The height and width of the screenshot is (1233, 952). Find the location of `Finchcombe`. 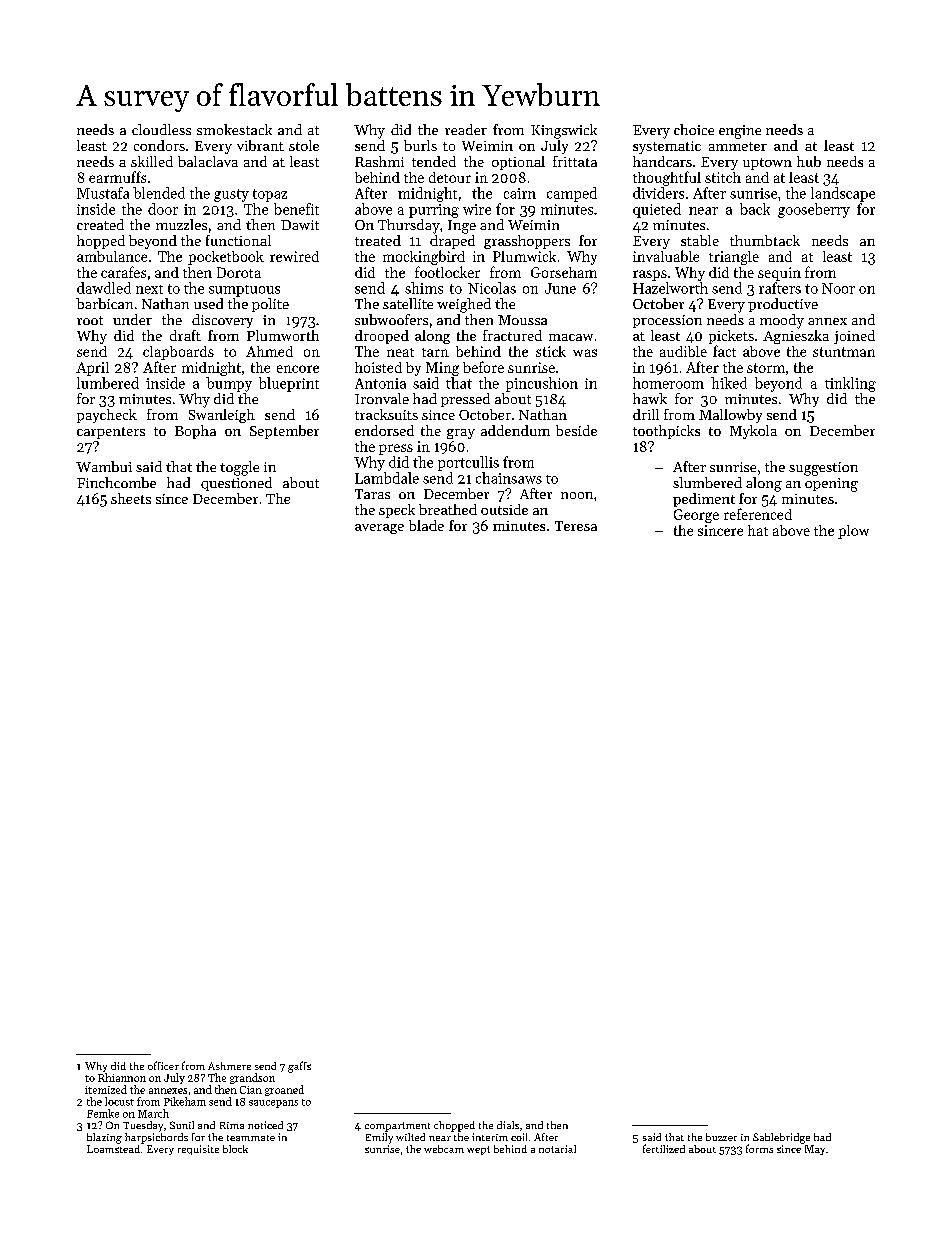

Finchcombe is located at coordinates (116, 482).
